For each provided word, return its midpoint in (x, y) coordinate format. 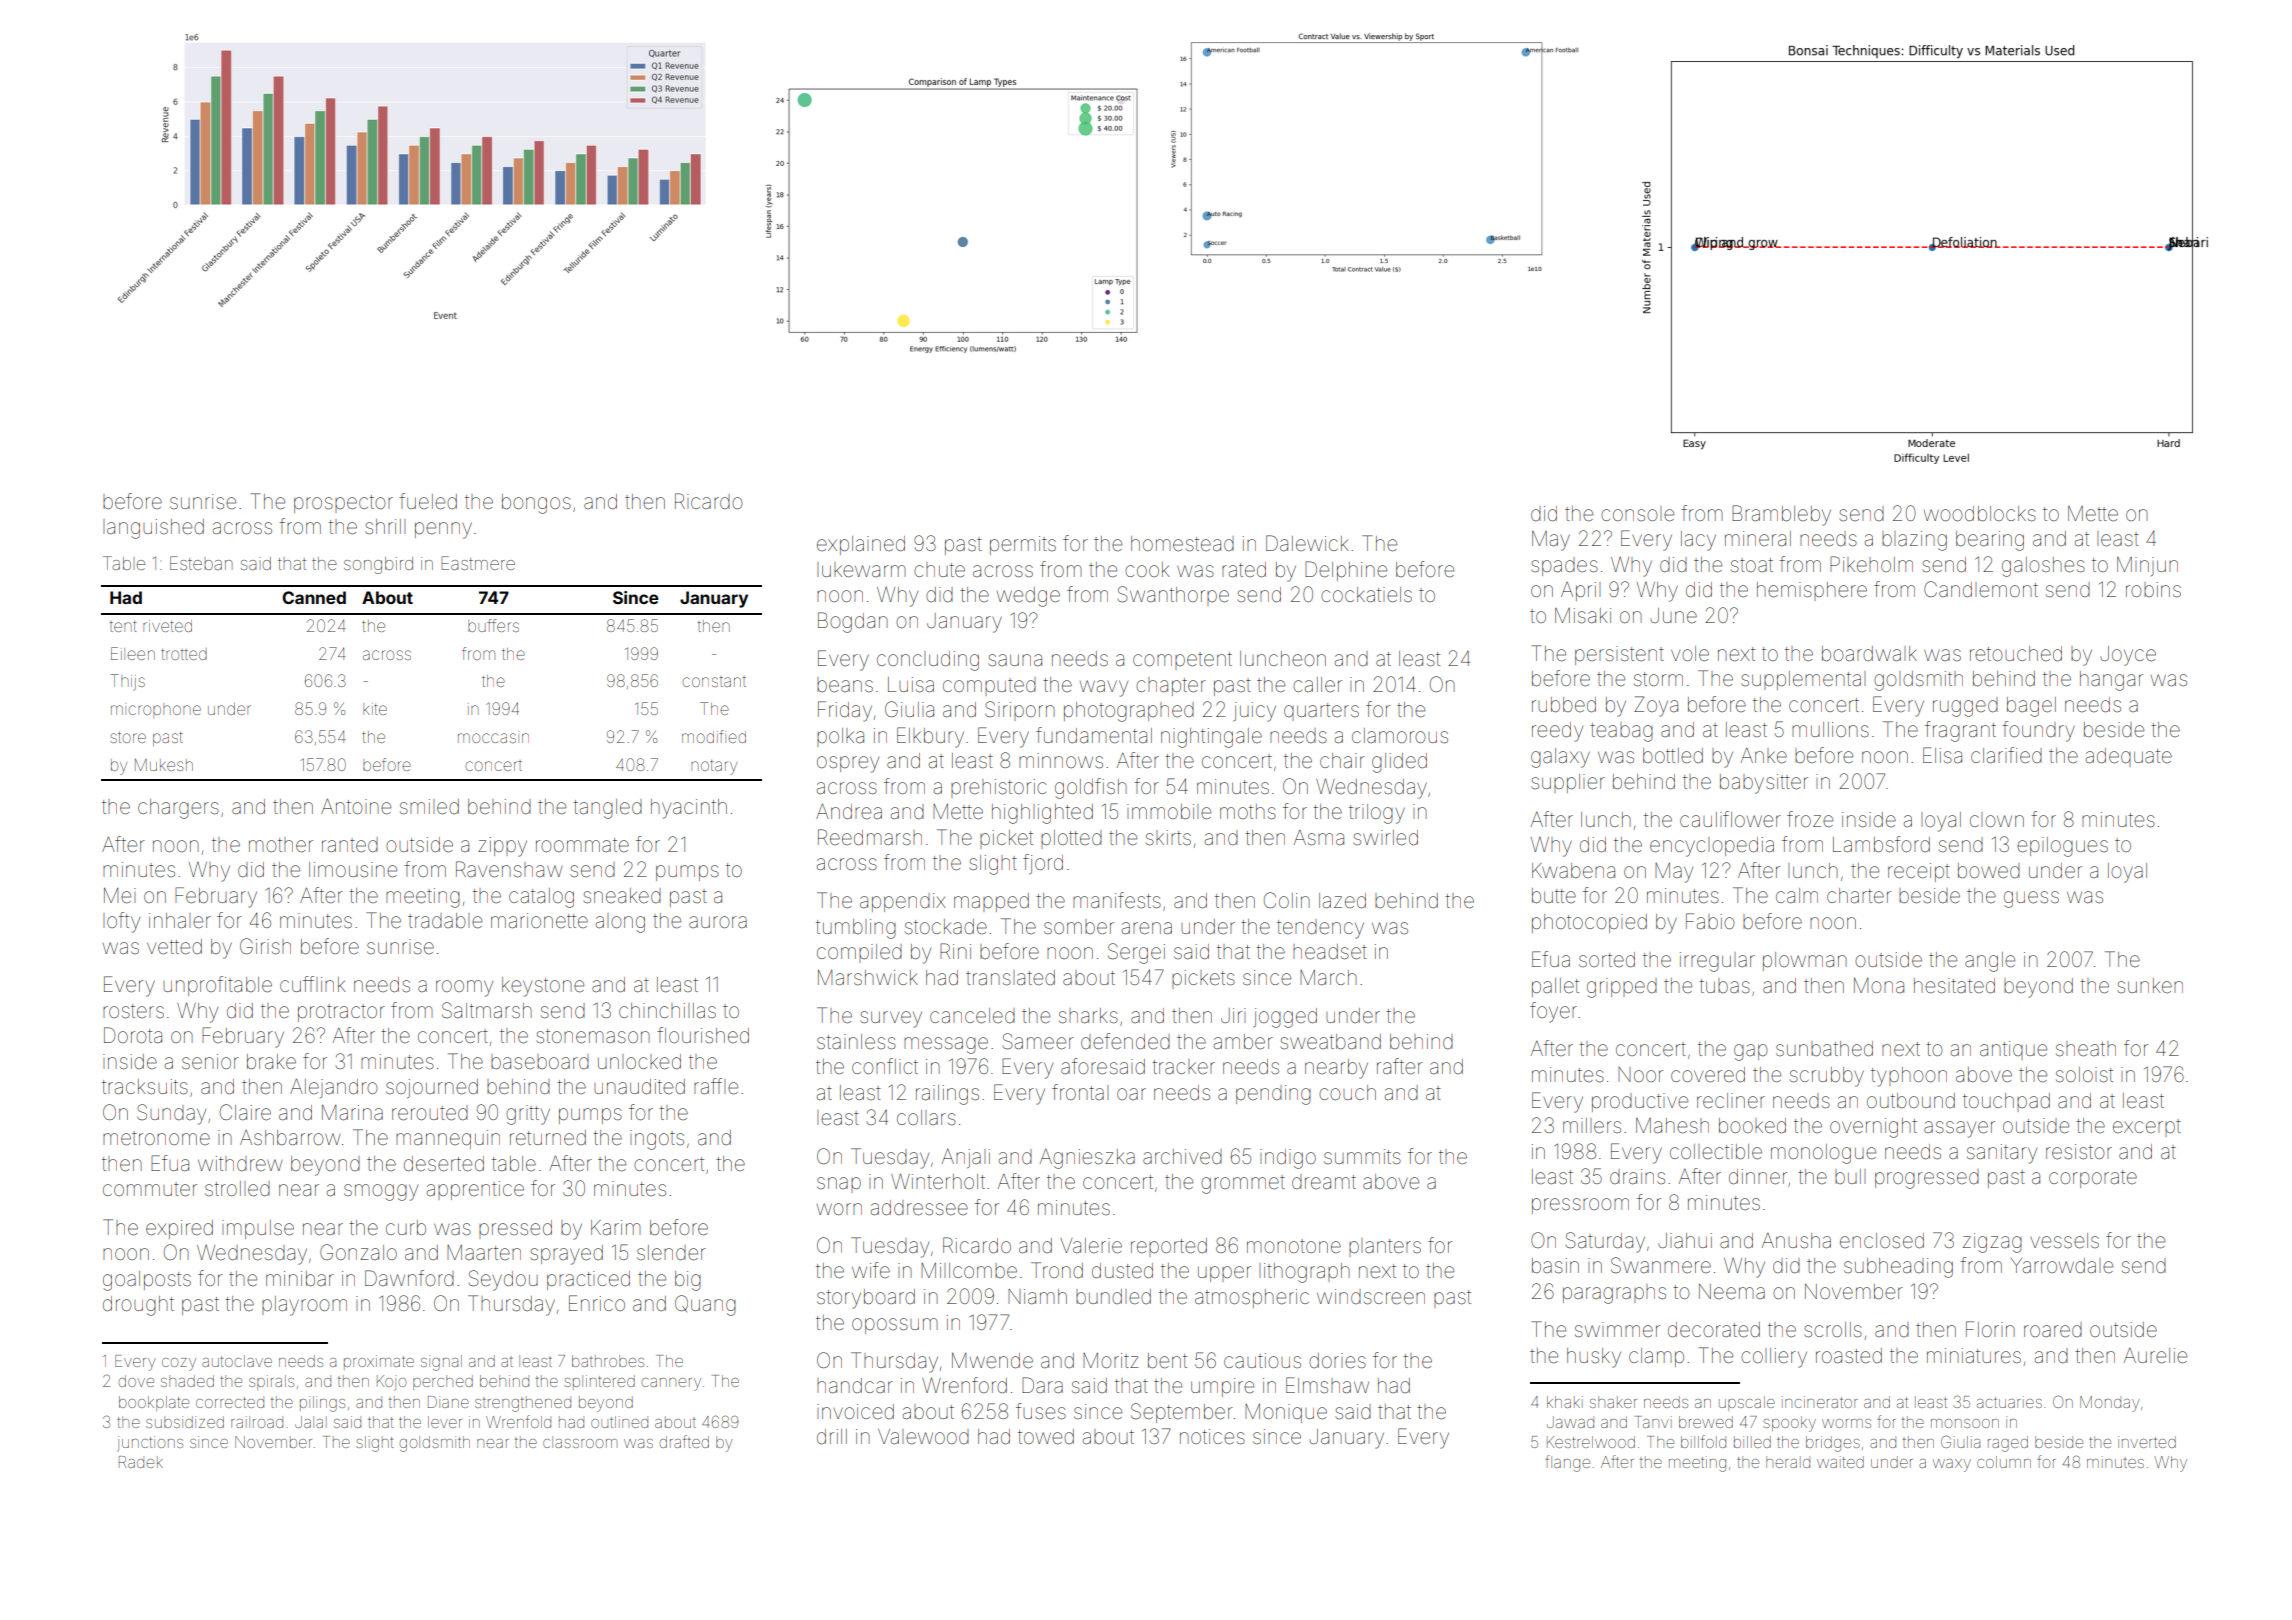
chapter (1171, 686)
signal (441, 1363)
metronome (156, 1138)
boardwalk (1869, 653)
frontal (1080, 1092)
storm (1658, 679)
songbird (378, 565)
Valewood (923, 1437)
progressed (1927, 1179)
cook (1147, 569)
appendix (903, 902)
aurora (718, 922)
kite (375, 709)
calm (1797, 895)
